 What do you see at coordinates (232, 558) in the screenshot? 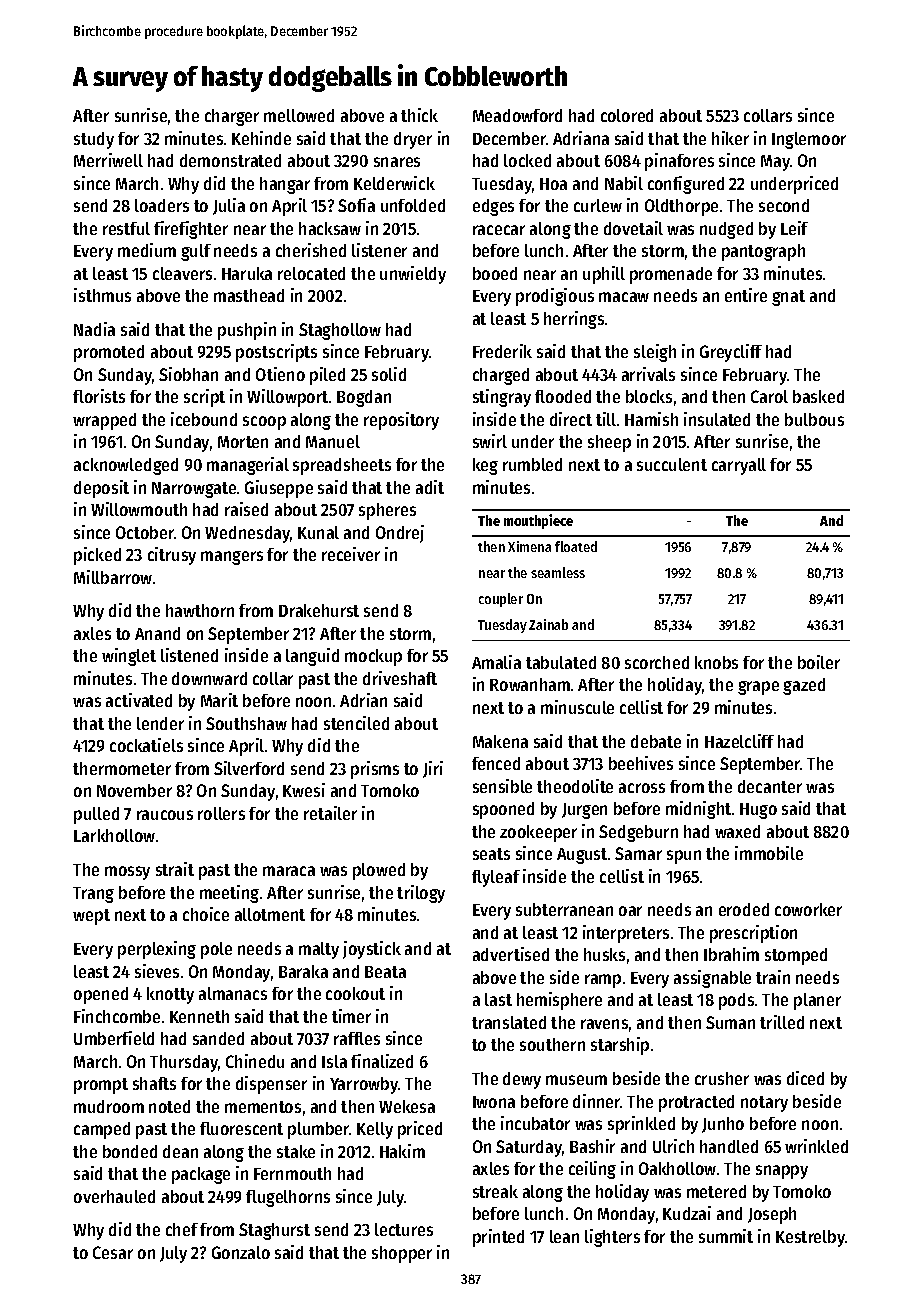
I see `mangers` at bounding box center [232, 558].
